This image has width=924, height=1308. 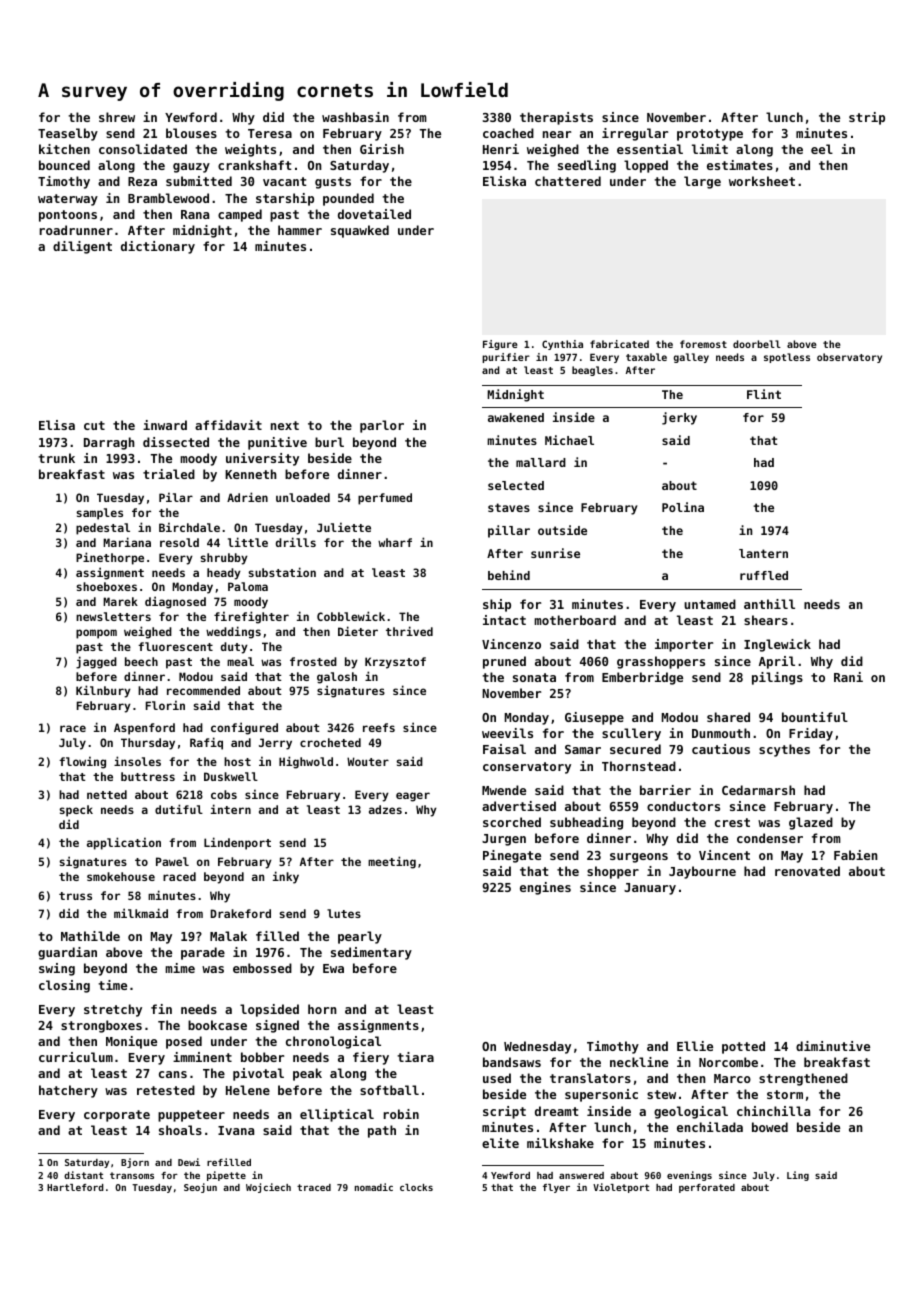 I want to click on nomadic, so click(x=374, y=1187).
